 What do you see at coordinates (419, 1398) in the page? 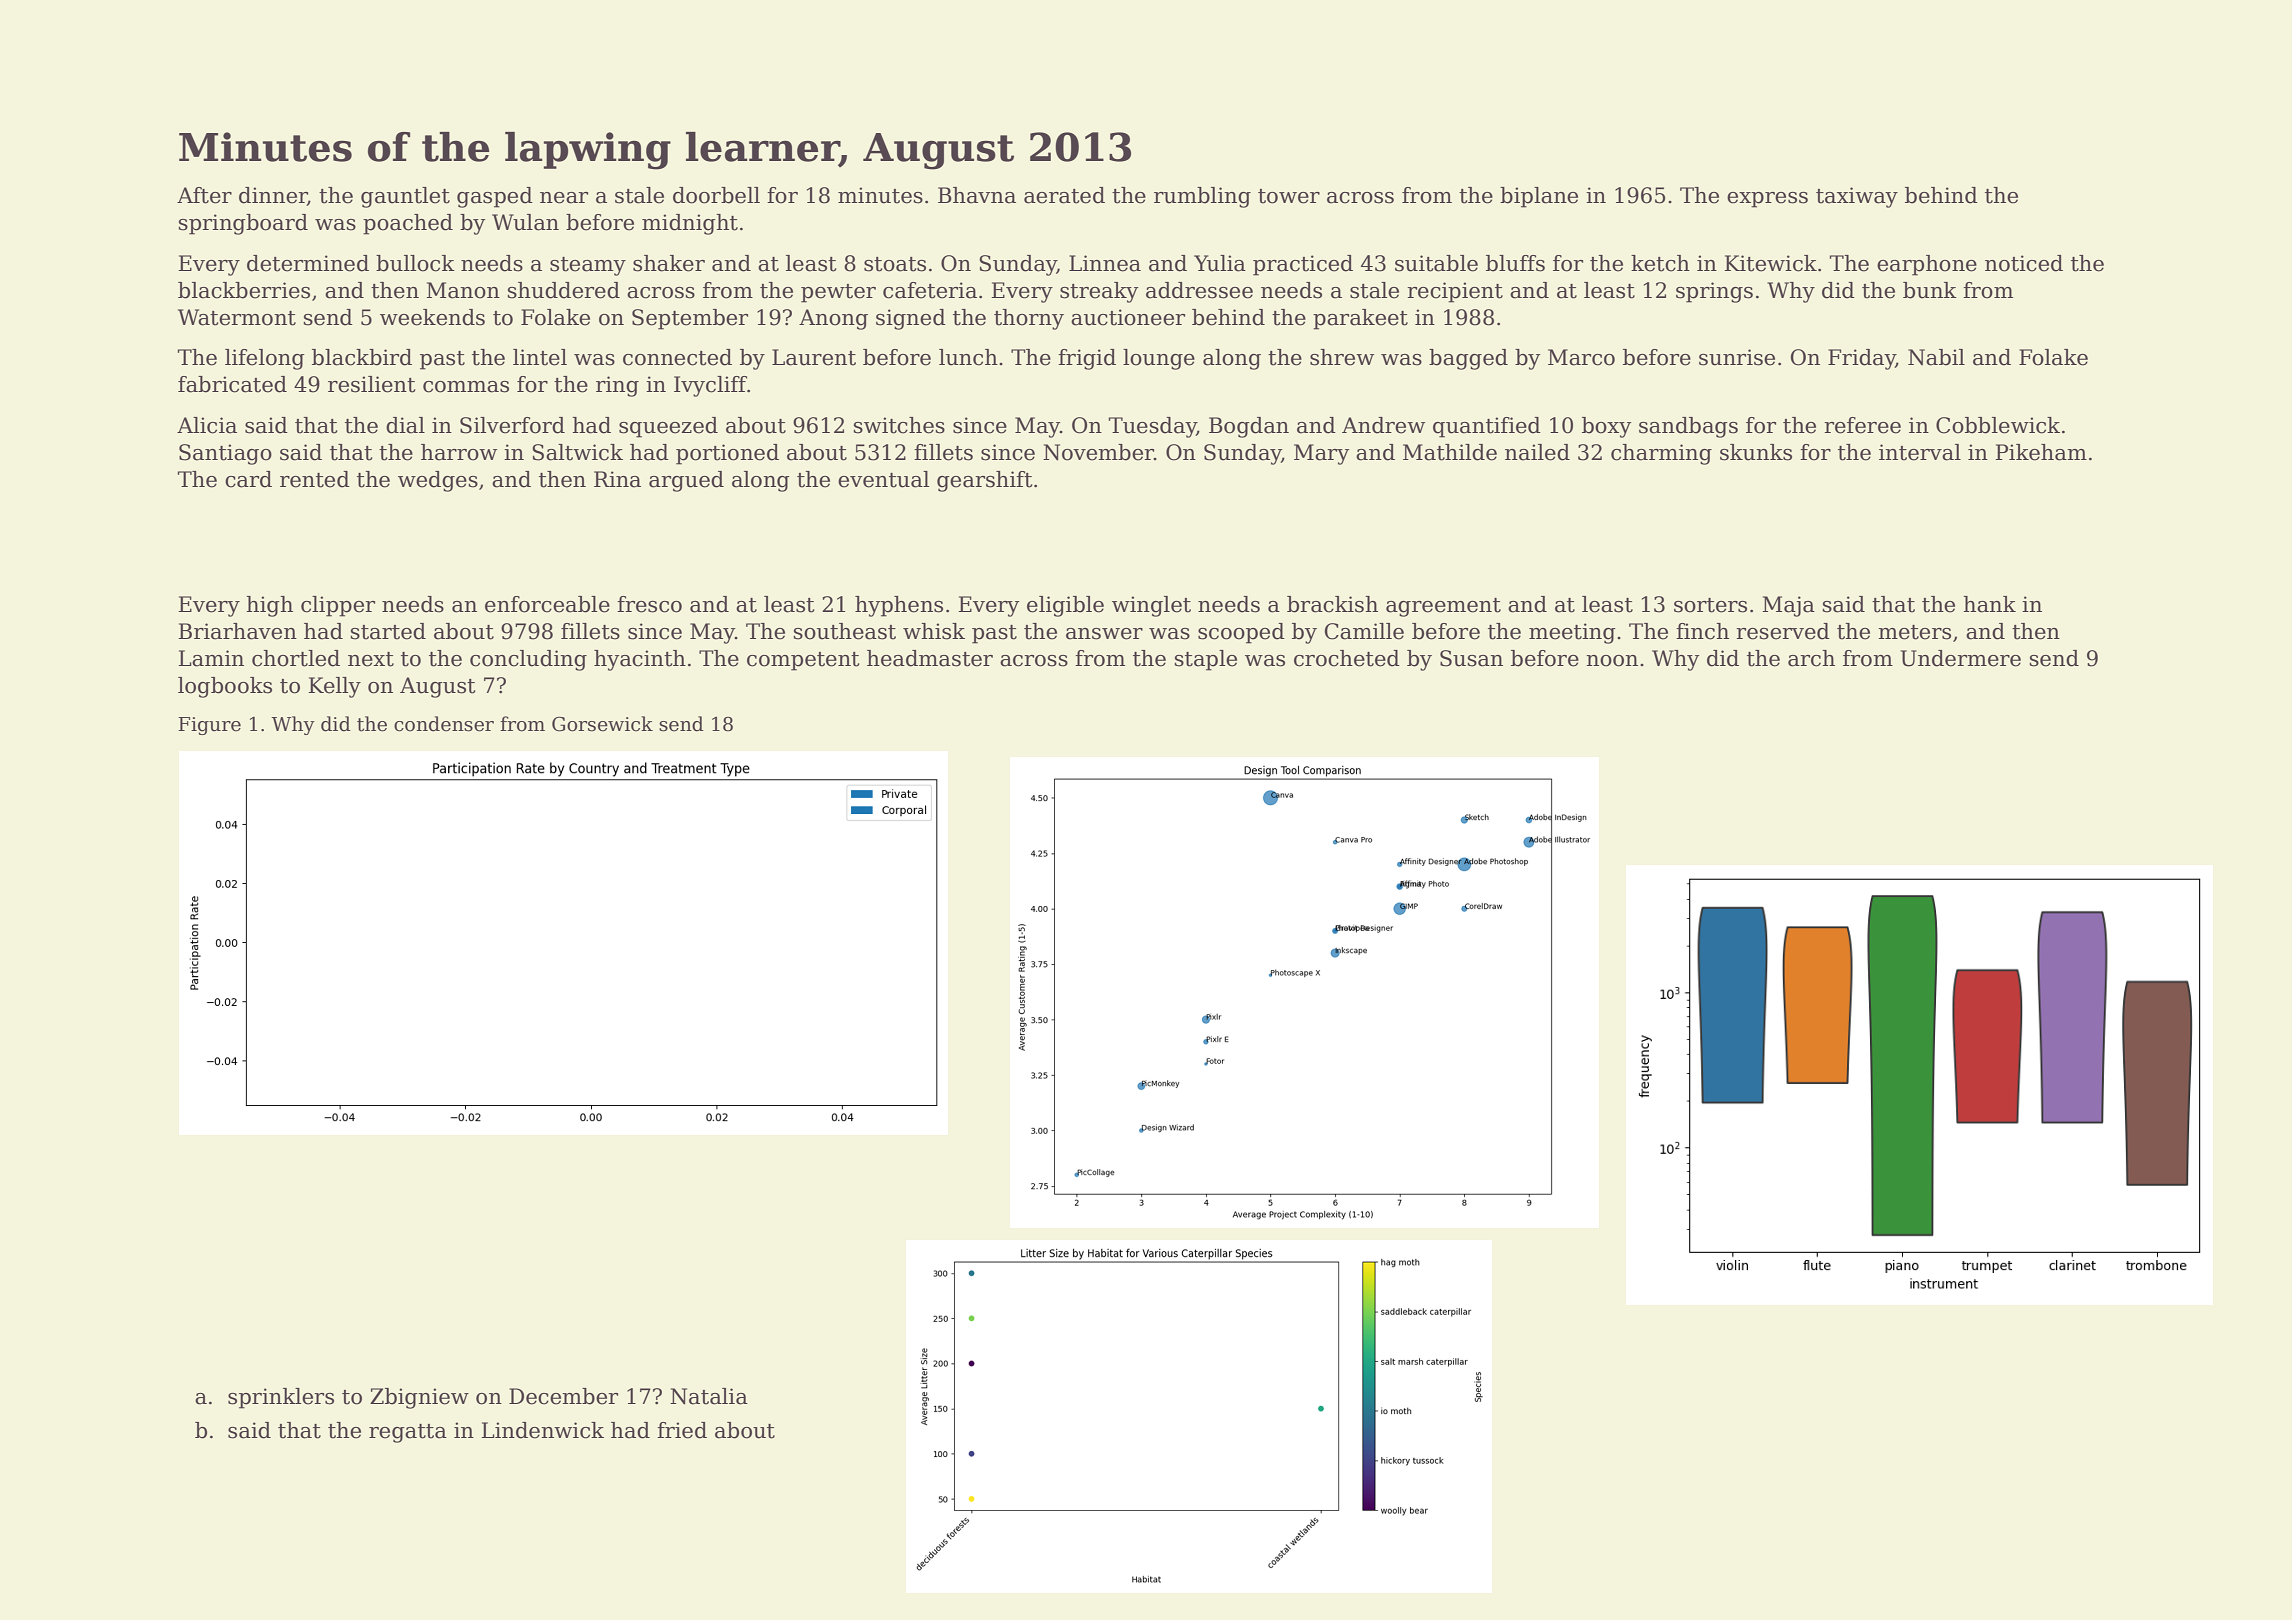
I see `Zbigniew` at bounding box center [419, 1398].
